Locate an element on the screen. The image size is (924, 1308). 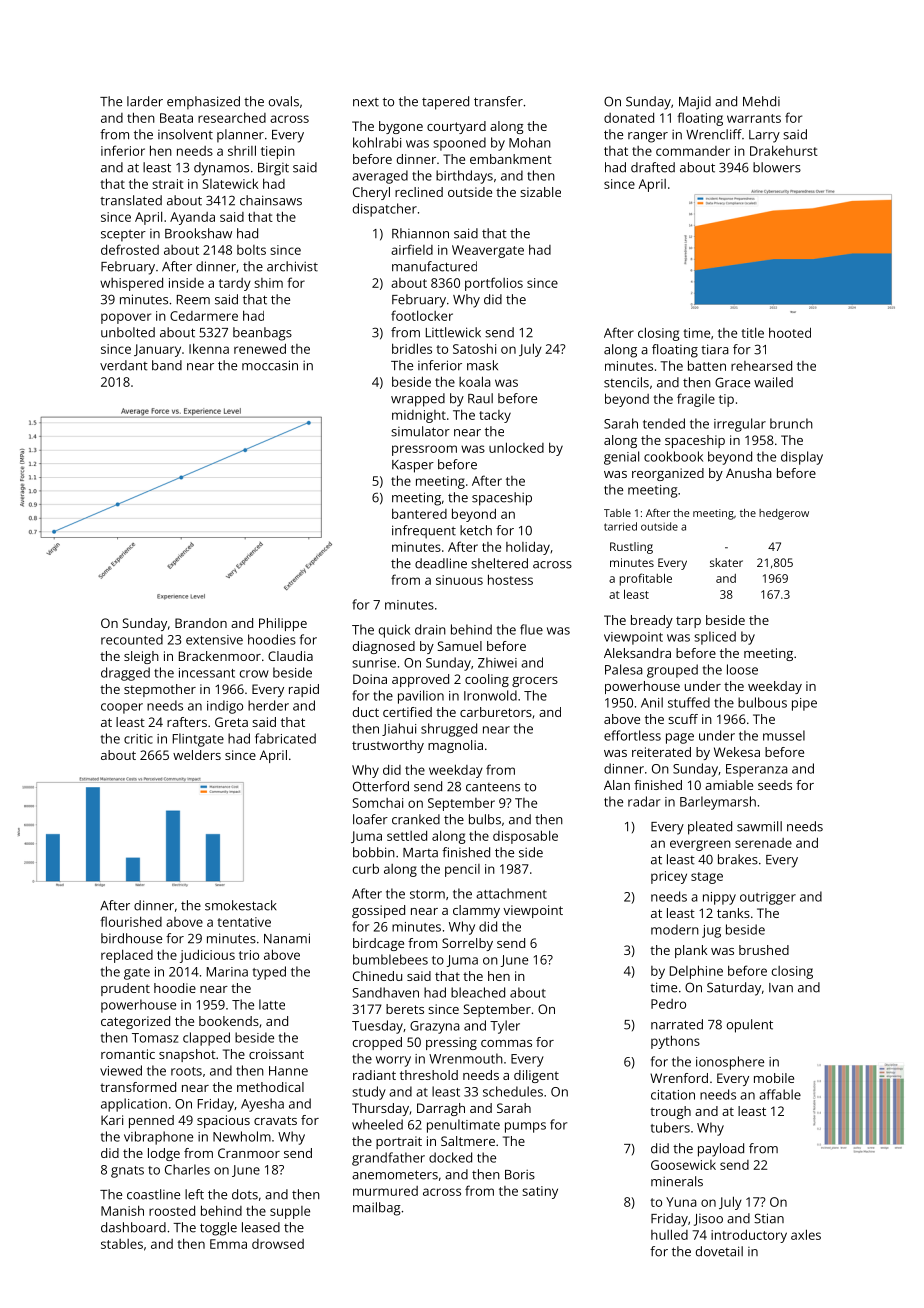
flourished is located at coordinates (131, 921).
